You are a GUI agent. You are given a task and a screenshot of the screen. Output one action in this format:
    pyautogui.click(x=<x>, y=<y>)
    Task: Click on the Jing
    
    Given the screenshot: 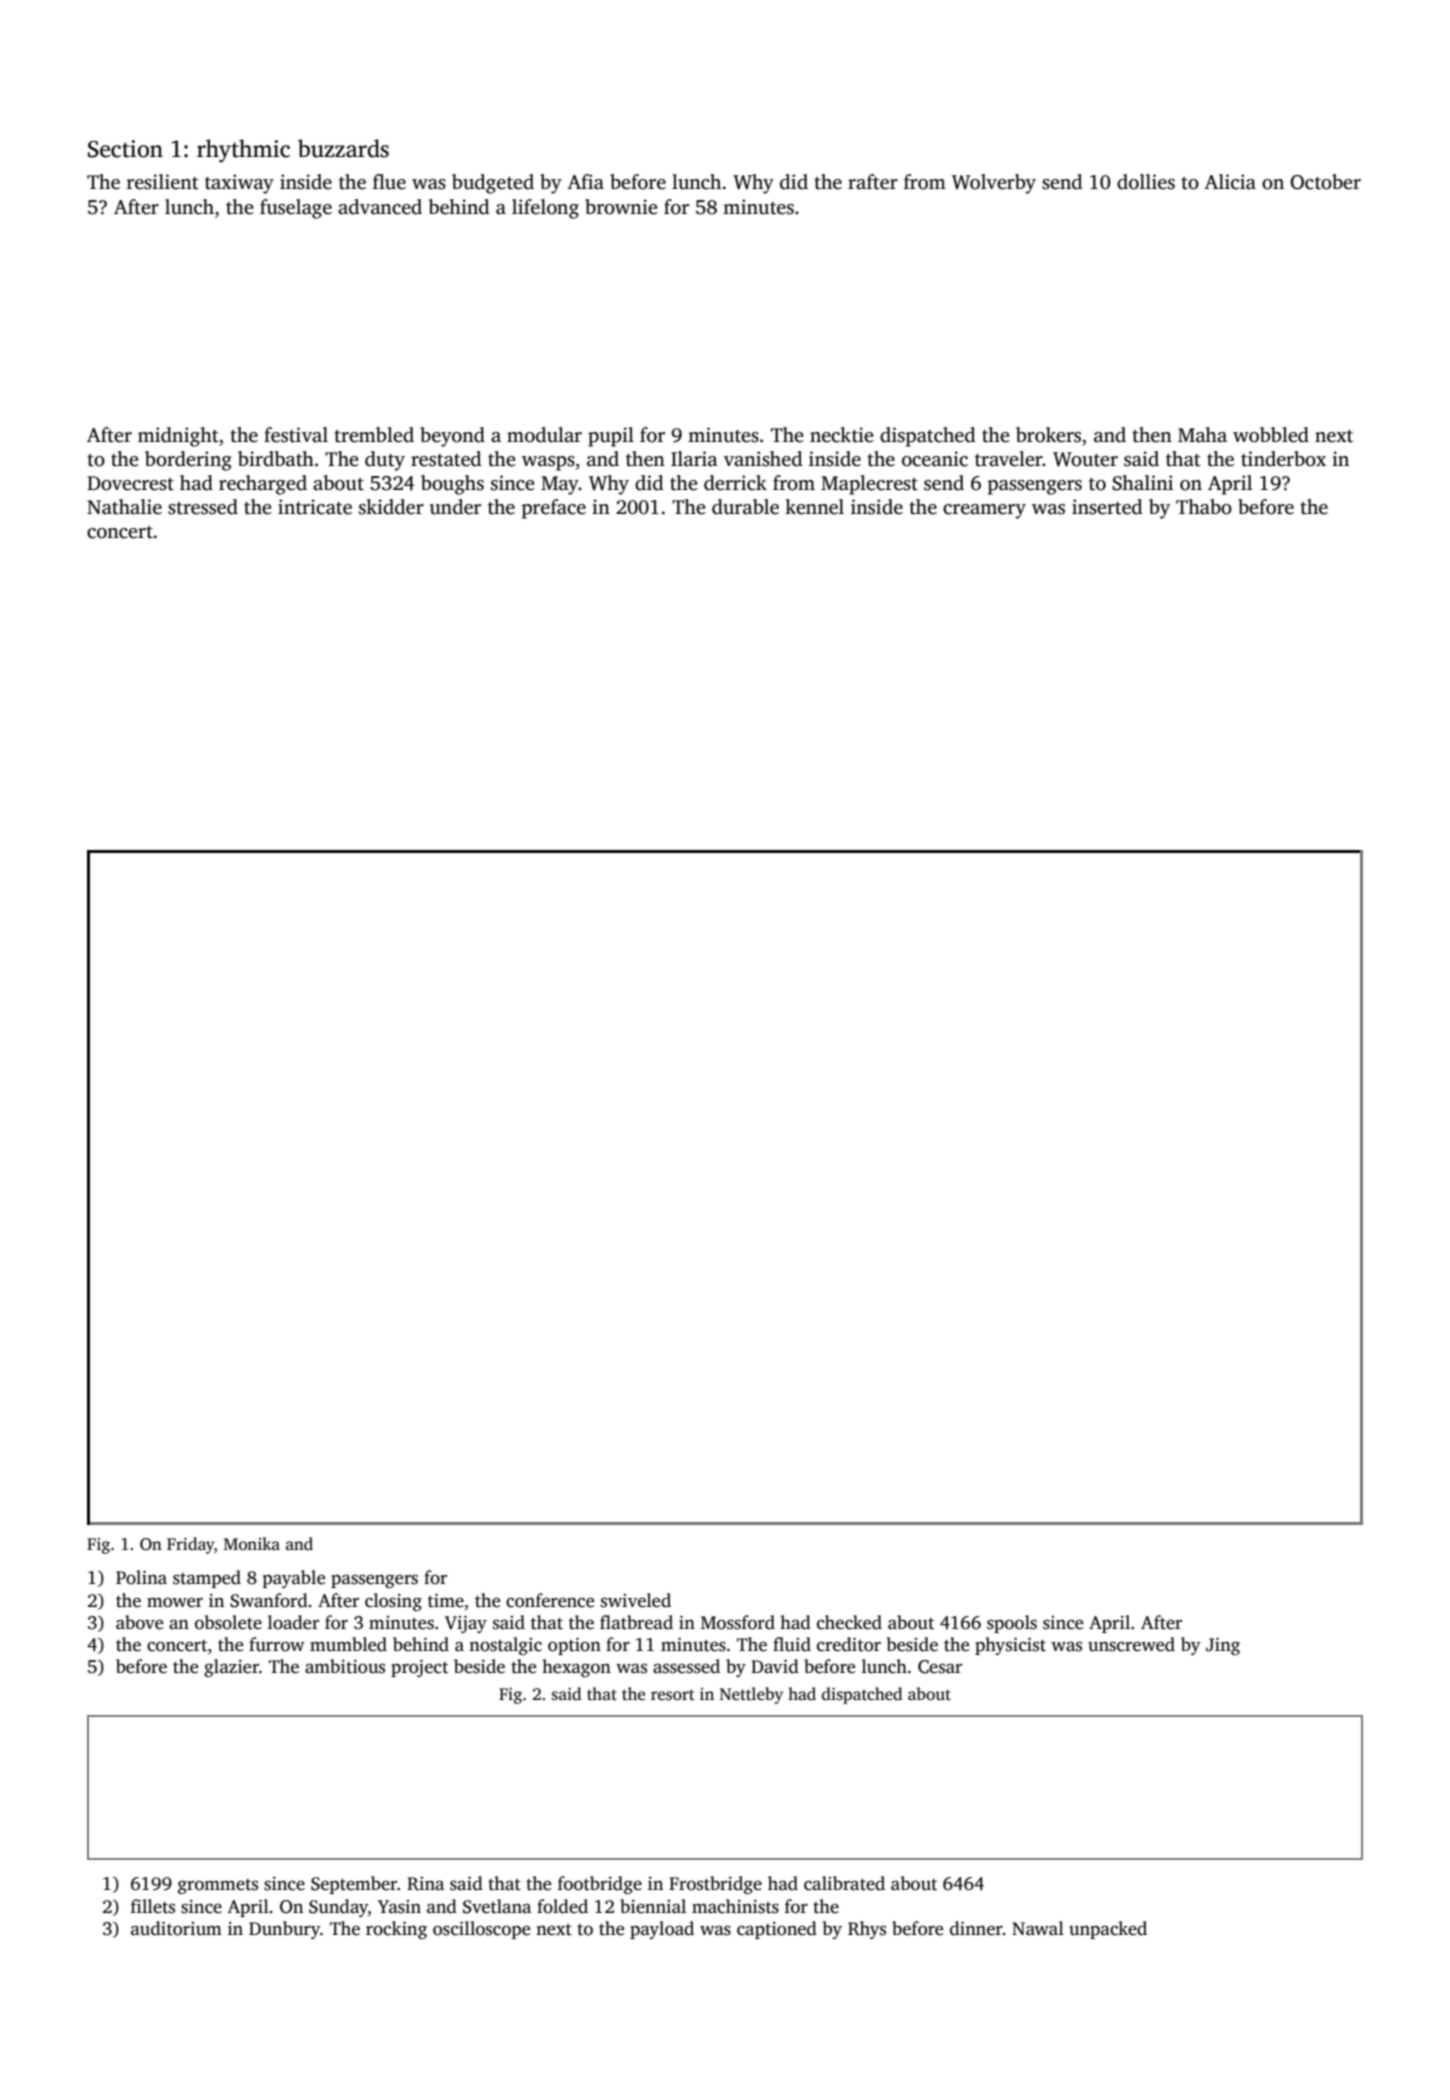 What is the action you would take?
    pyautogui.click(x=1223, y=1646)
